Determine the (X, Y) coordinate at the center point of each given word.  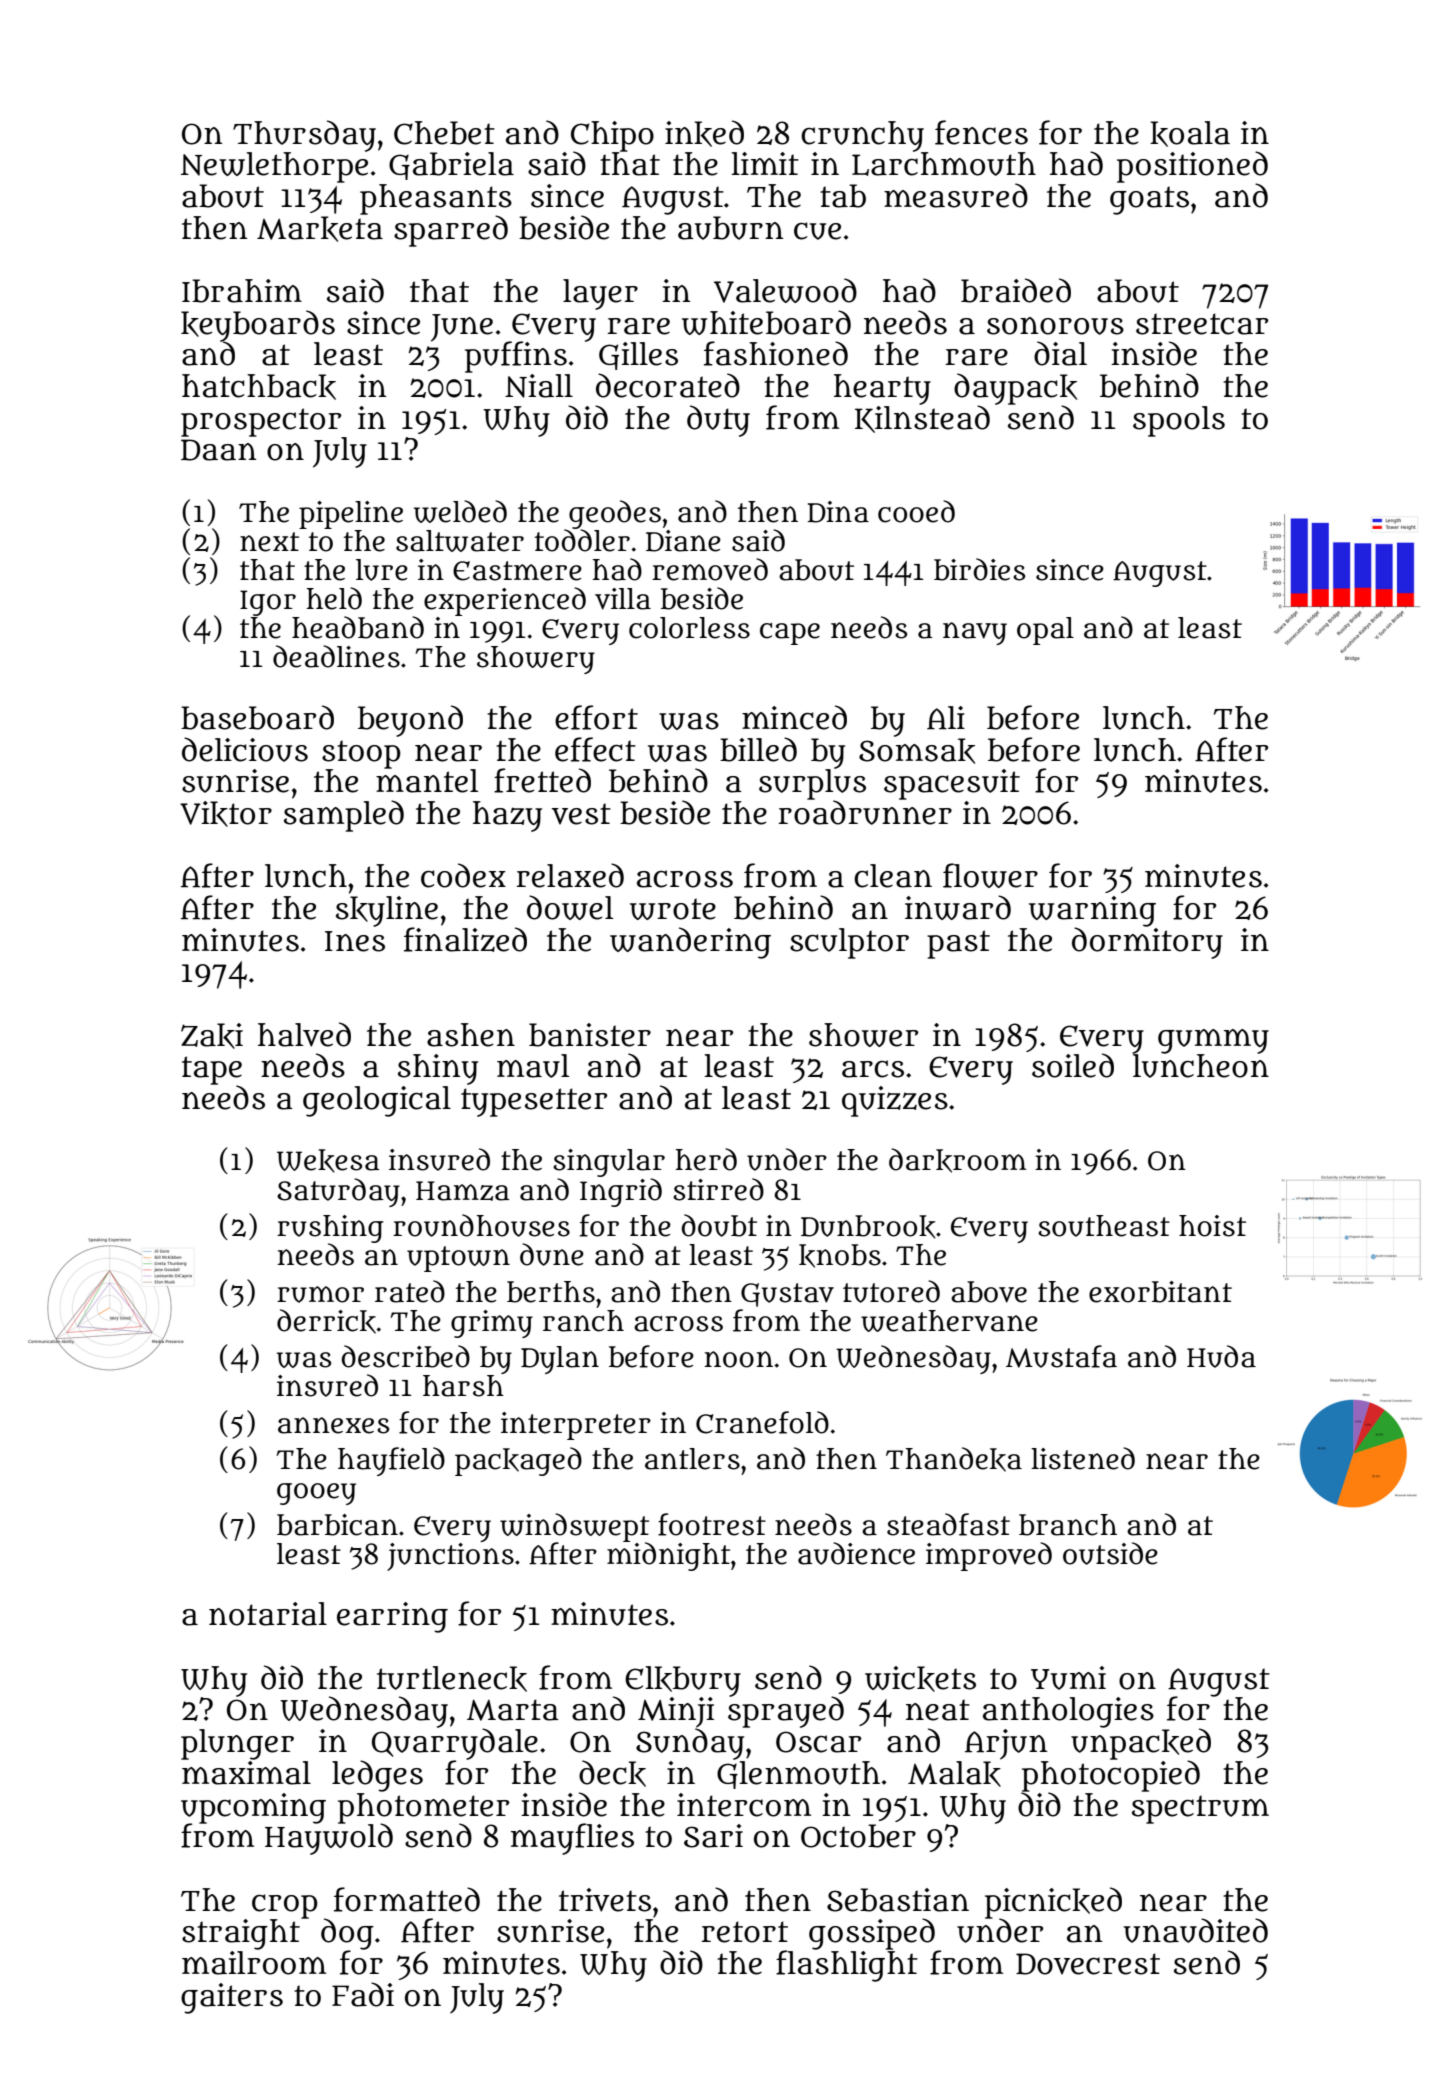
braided (1016, 290)
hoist (1212, 1226)
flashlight (847, 1966)
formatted (407, 1899)
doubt (719, 1225)
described (405, 1356)
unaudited (1196, 1930)
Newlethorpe (274, 167)
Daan (218, 450)
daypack (1015, 389)
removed (710, 569)
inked (704, 133)
